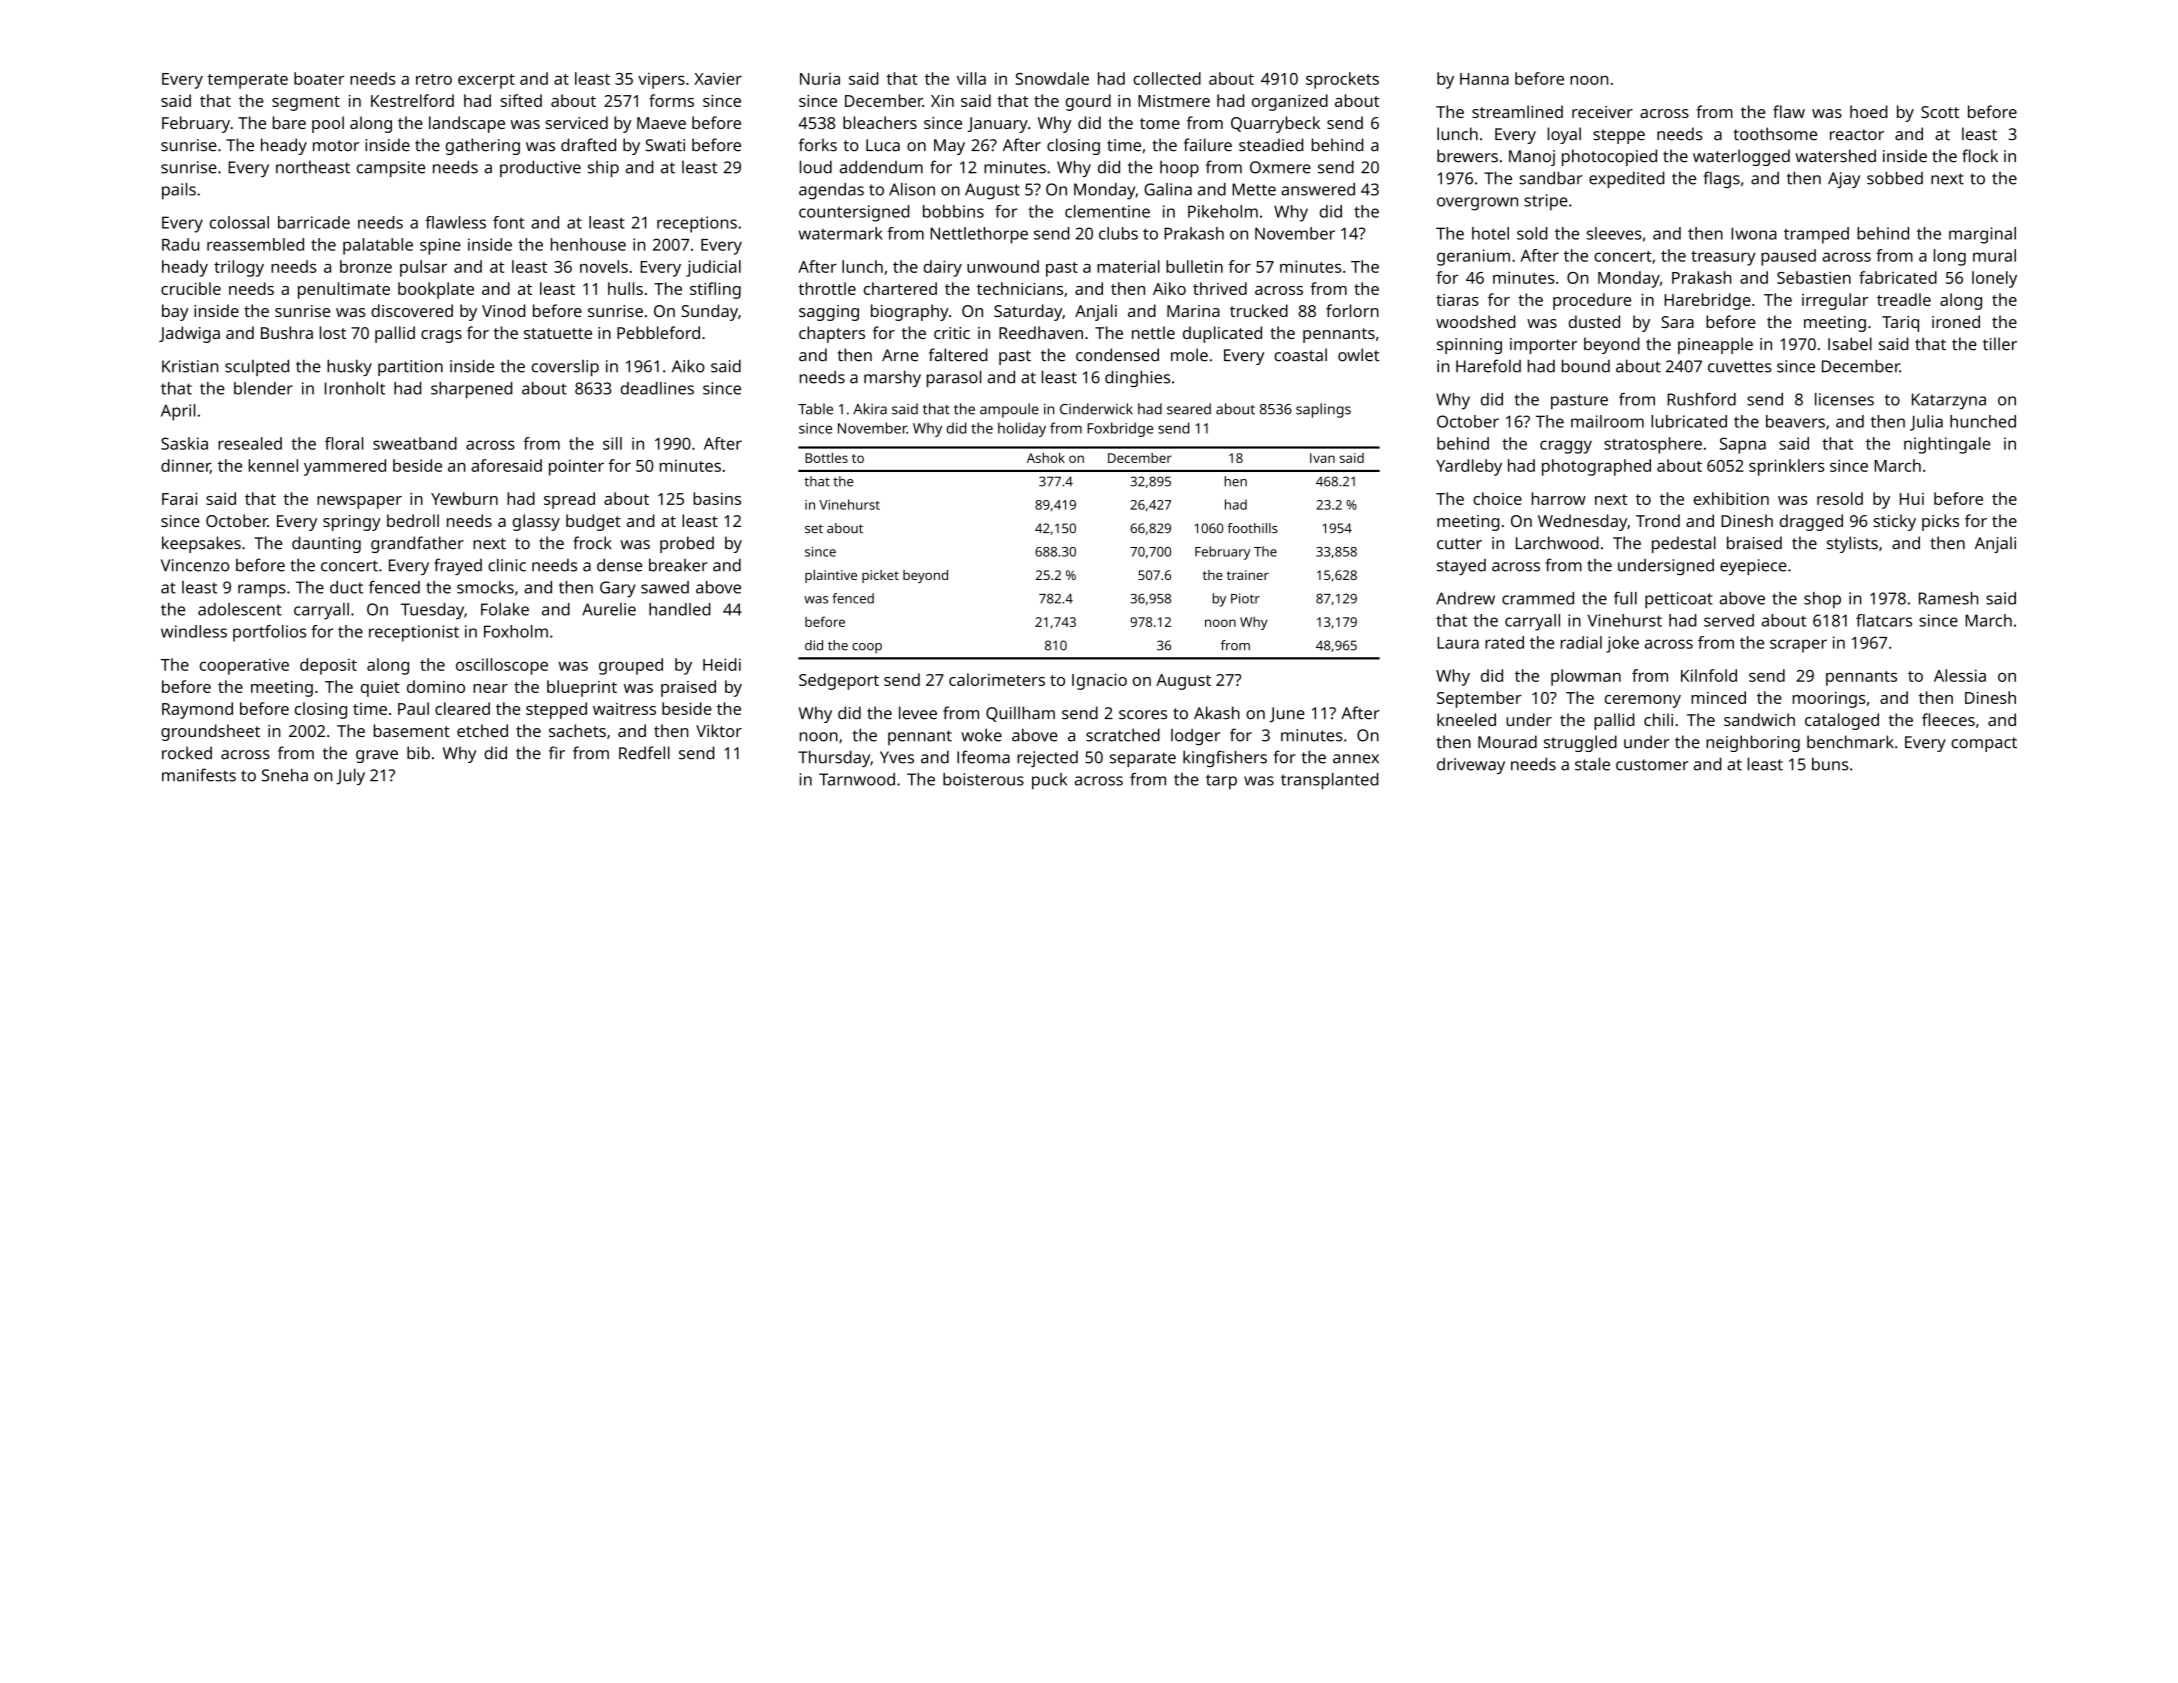  What do you see at coordinates (1679, 600) in the screenshot?
I see `petticoat` at bounding box center [1679, 600].
